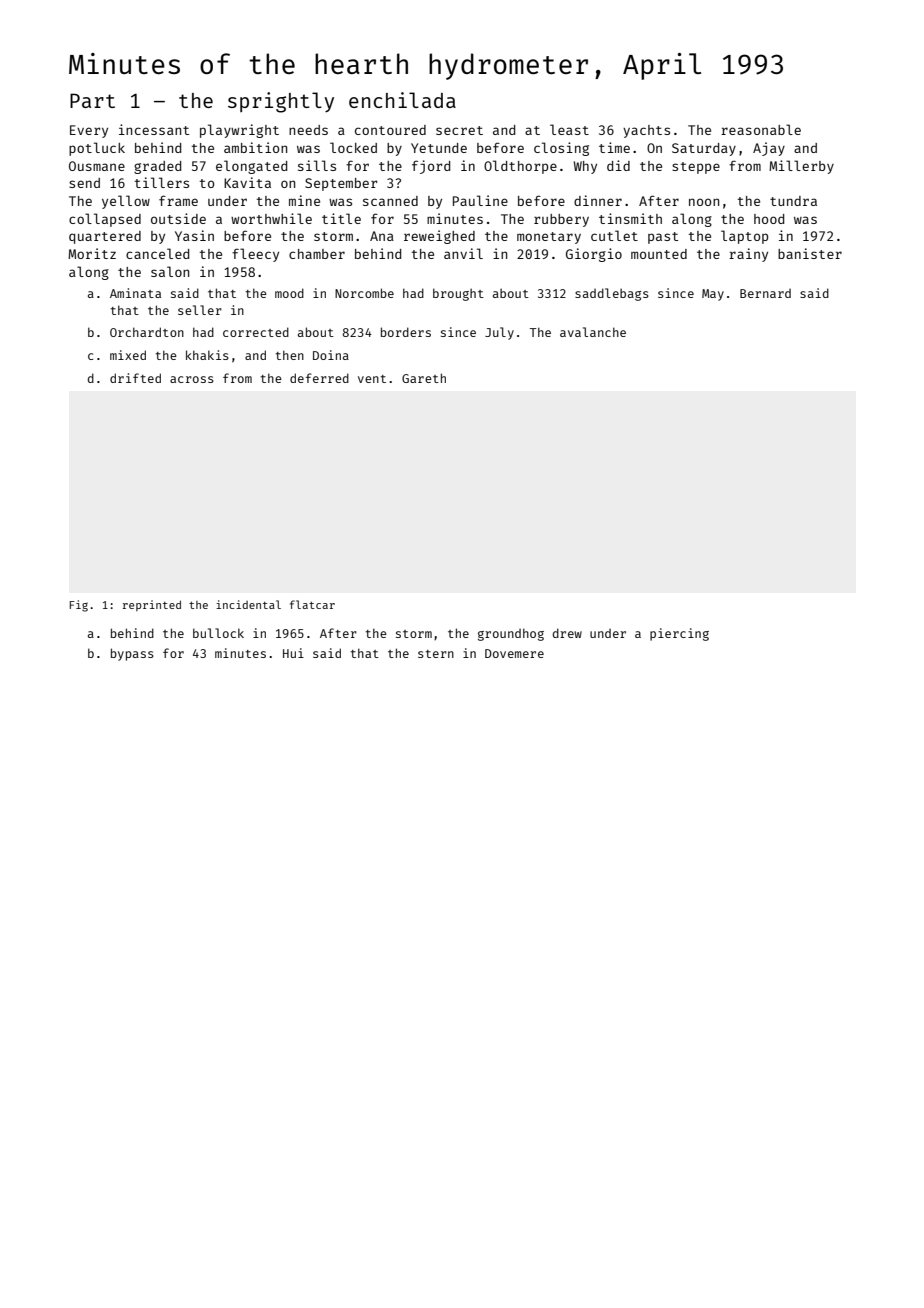  Describe the element at coordinates (436, 654) in the image. I see `stern` at that location.
